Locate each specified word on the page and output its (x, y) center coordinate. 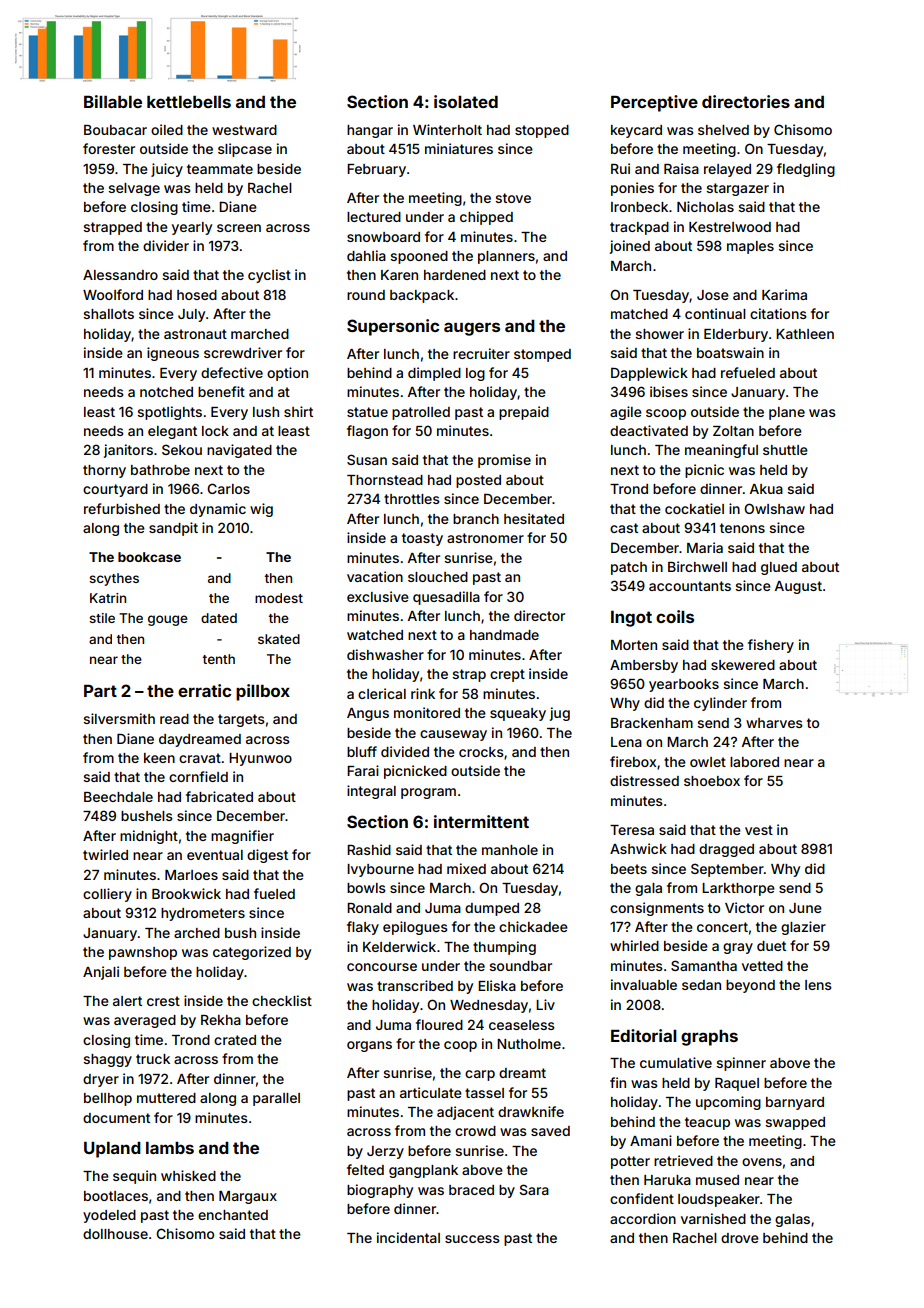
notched (166, 392)
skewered (743, 665)
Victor (744, 907)
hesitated (534, 518)
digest (267, 856)
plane (787, 413)
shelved (723, 130)
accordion (643, 1218)
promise (504, 461)
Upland (112, 1150)
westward (244, 130)
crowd (475, 1131)
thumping (504, 948)
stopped (542, 131)
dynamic (218, 510)
